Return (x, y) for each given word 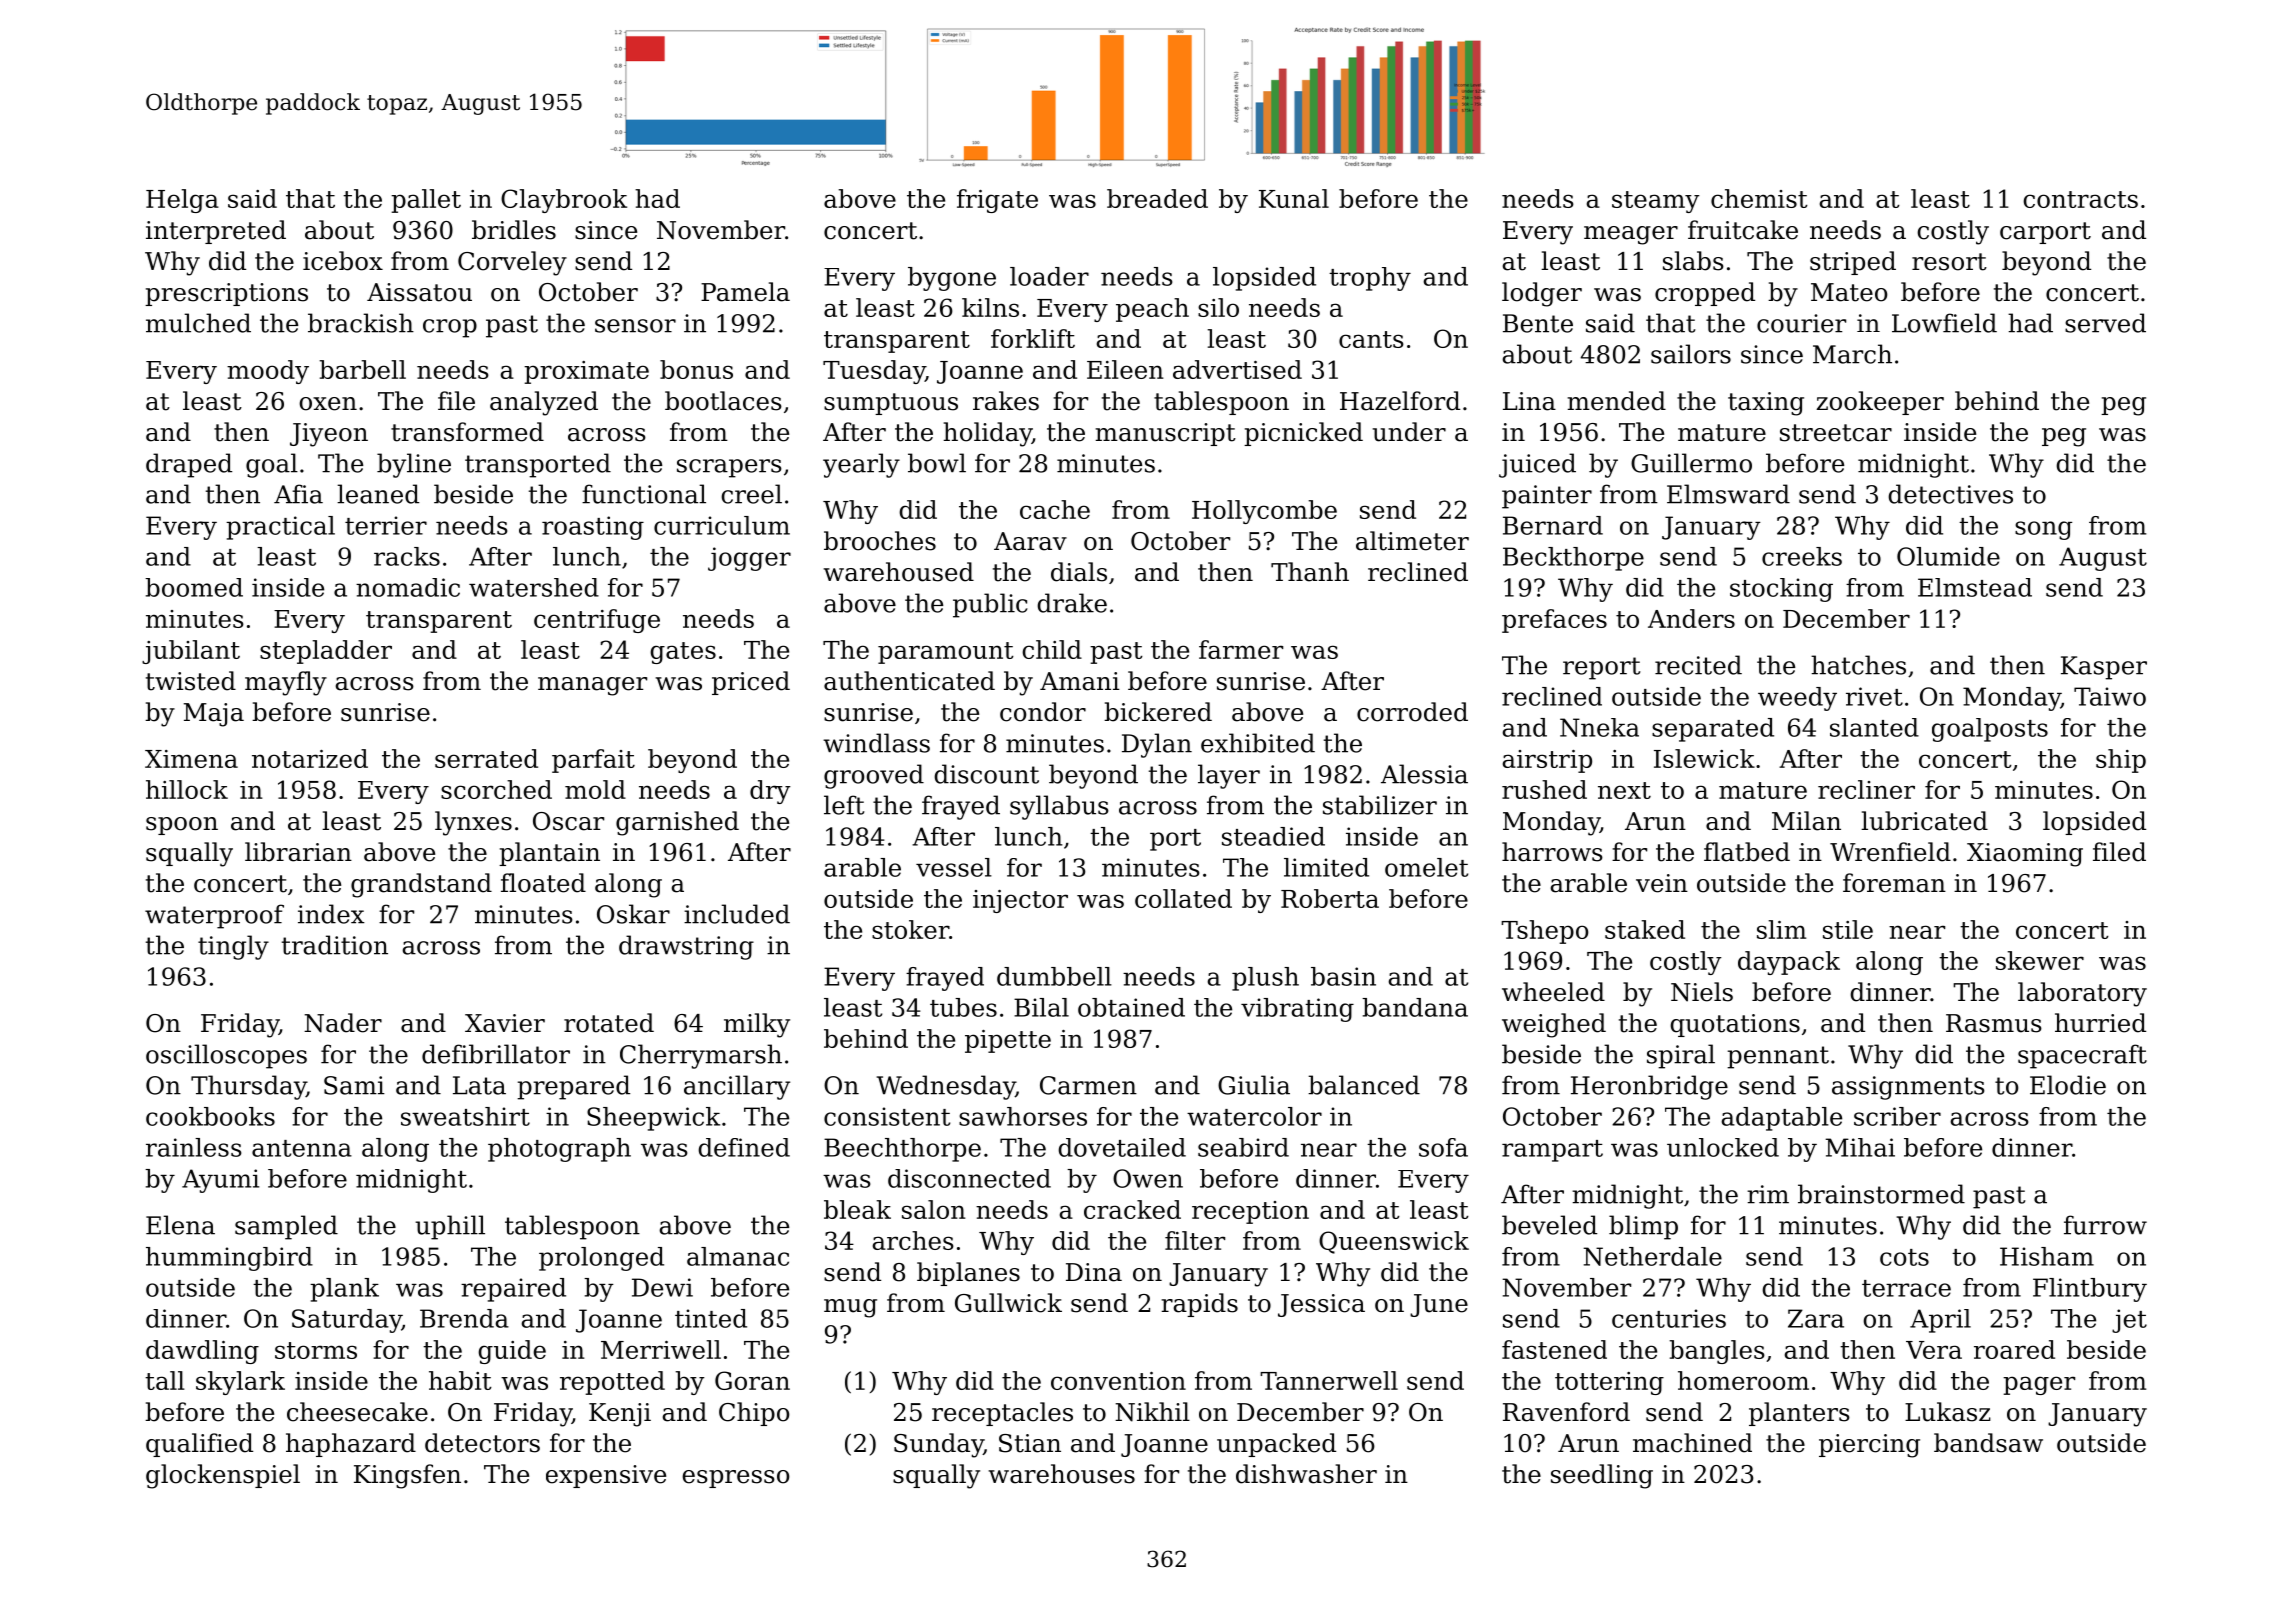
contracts (2080, 199)
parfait (593, 761)
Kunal (1294, 198)
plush (1265, 979)
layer (1229, 776)
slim (1781, 929)
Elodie (2068, 1085)
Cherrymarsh (701, 1056)
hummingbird (229, 1259)
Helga (182, 201)
